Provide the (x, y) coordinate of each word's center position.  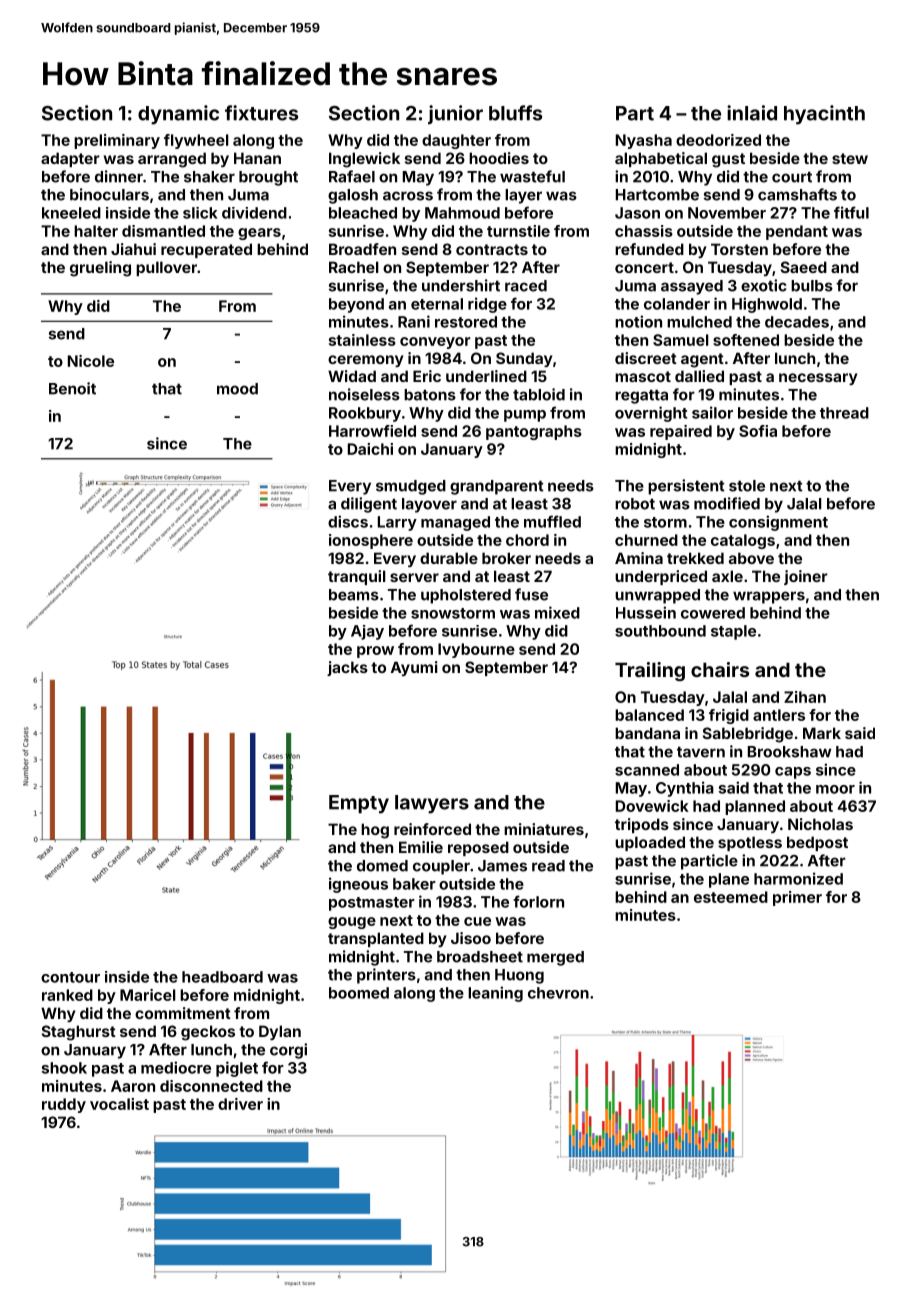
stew (850, 158)
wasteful (532, 176)
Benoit (72, 388)
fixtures (261, 113)
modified (727, 503)
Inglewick (364, 160)
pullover (166, 268)
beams (354, 595)
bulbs (812, 286)
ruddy (64, 1105)
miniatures (544, 829)
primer (797, 898)
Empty (359, 804)
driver (240, 1104)
